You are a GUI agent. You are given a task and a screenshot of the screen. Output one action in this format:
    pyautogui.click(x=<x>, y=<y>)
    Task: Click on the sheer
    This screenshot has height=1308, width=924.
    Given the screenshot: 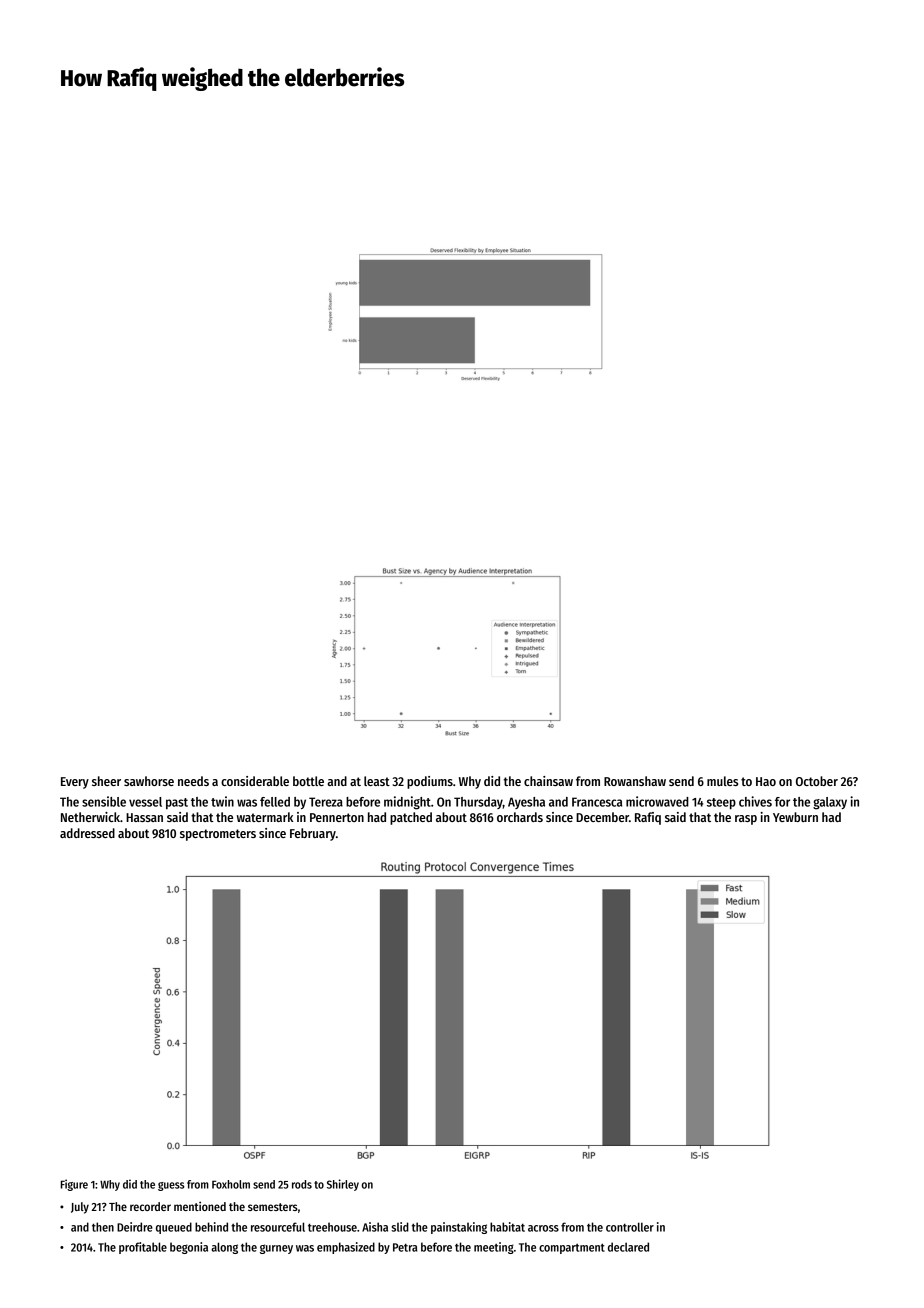 What is the action you would take?
    pyautogui.click(x=106, y=781)
